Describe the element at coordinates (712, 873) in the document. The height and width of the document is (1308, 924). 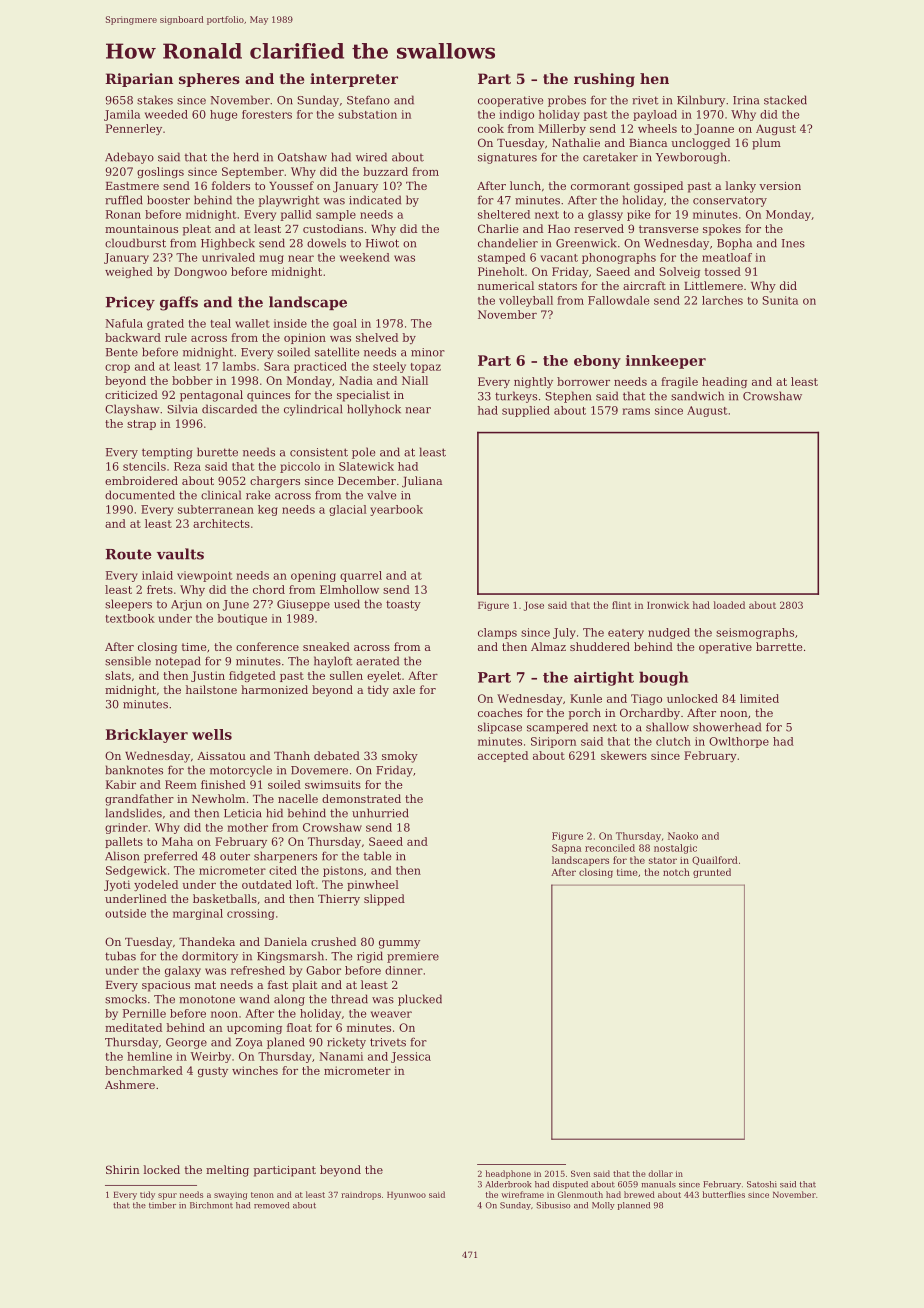
I see `grunted` at that location.
